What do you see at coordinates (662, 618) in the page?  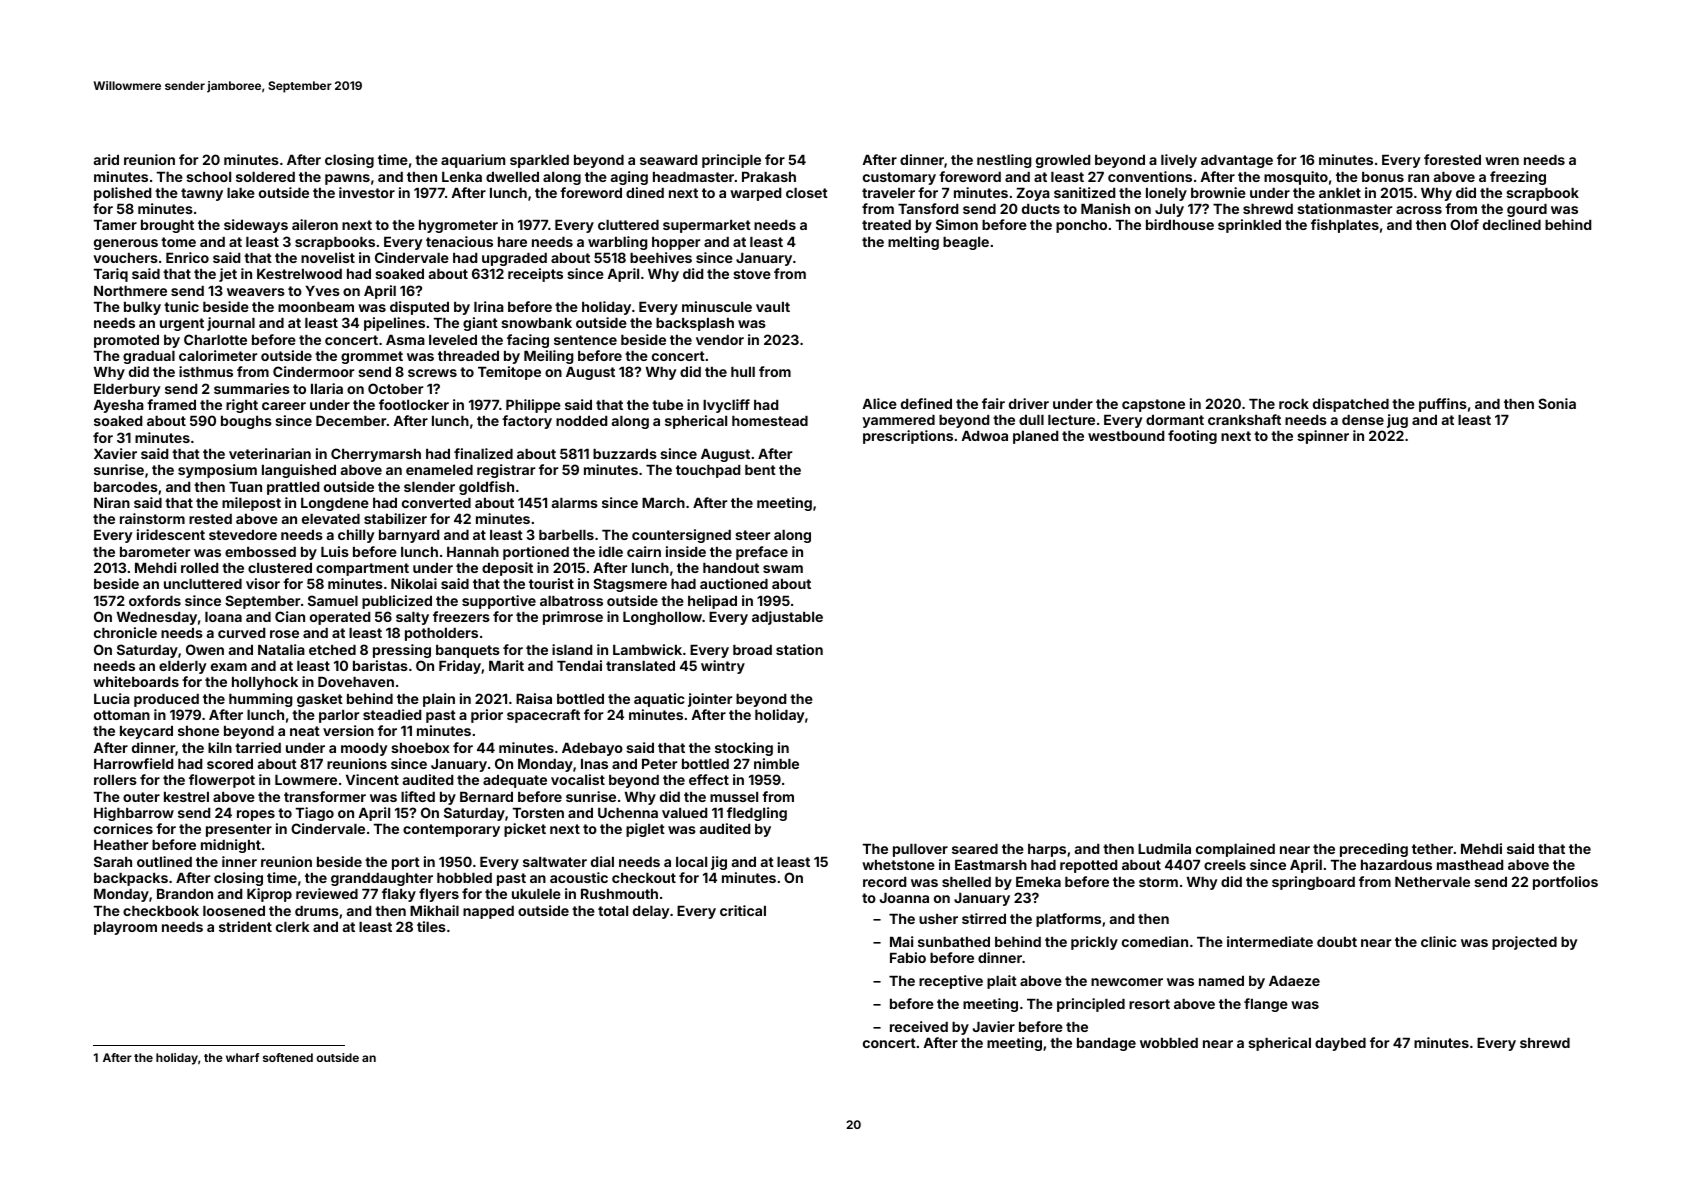 I see `Longhollow` at bounding box center [662, 618].
